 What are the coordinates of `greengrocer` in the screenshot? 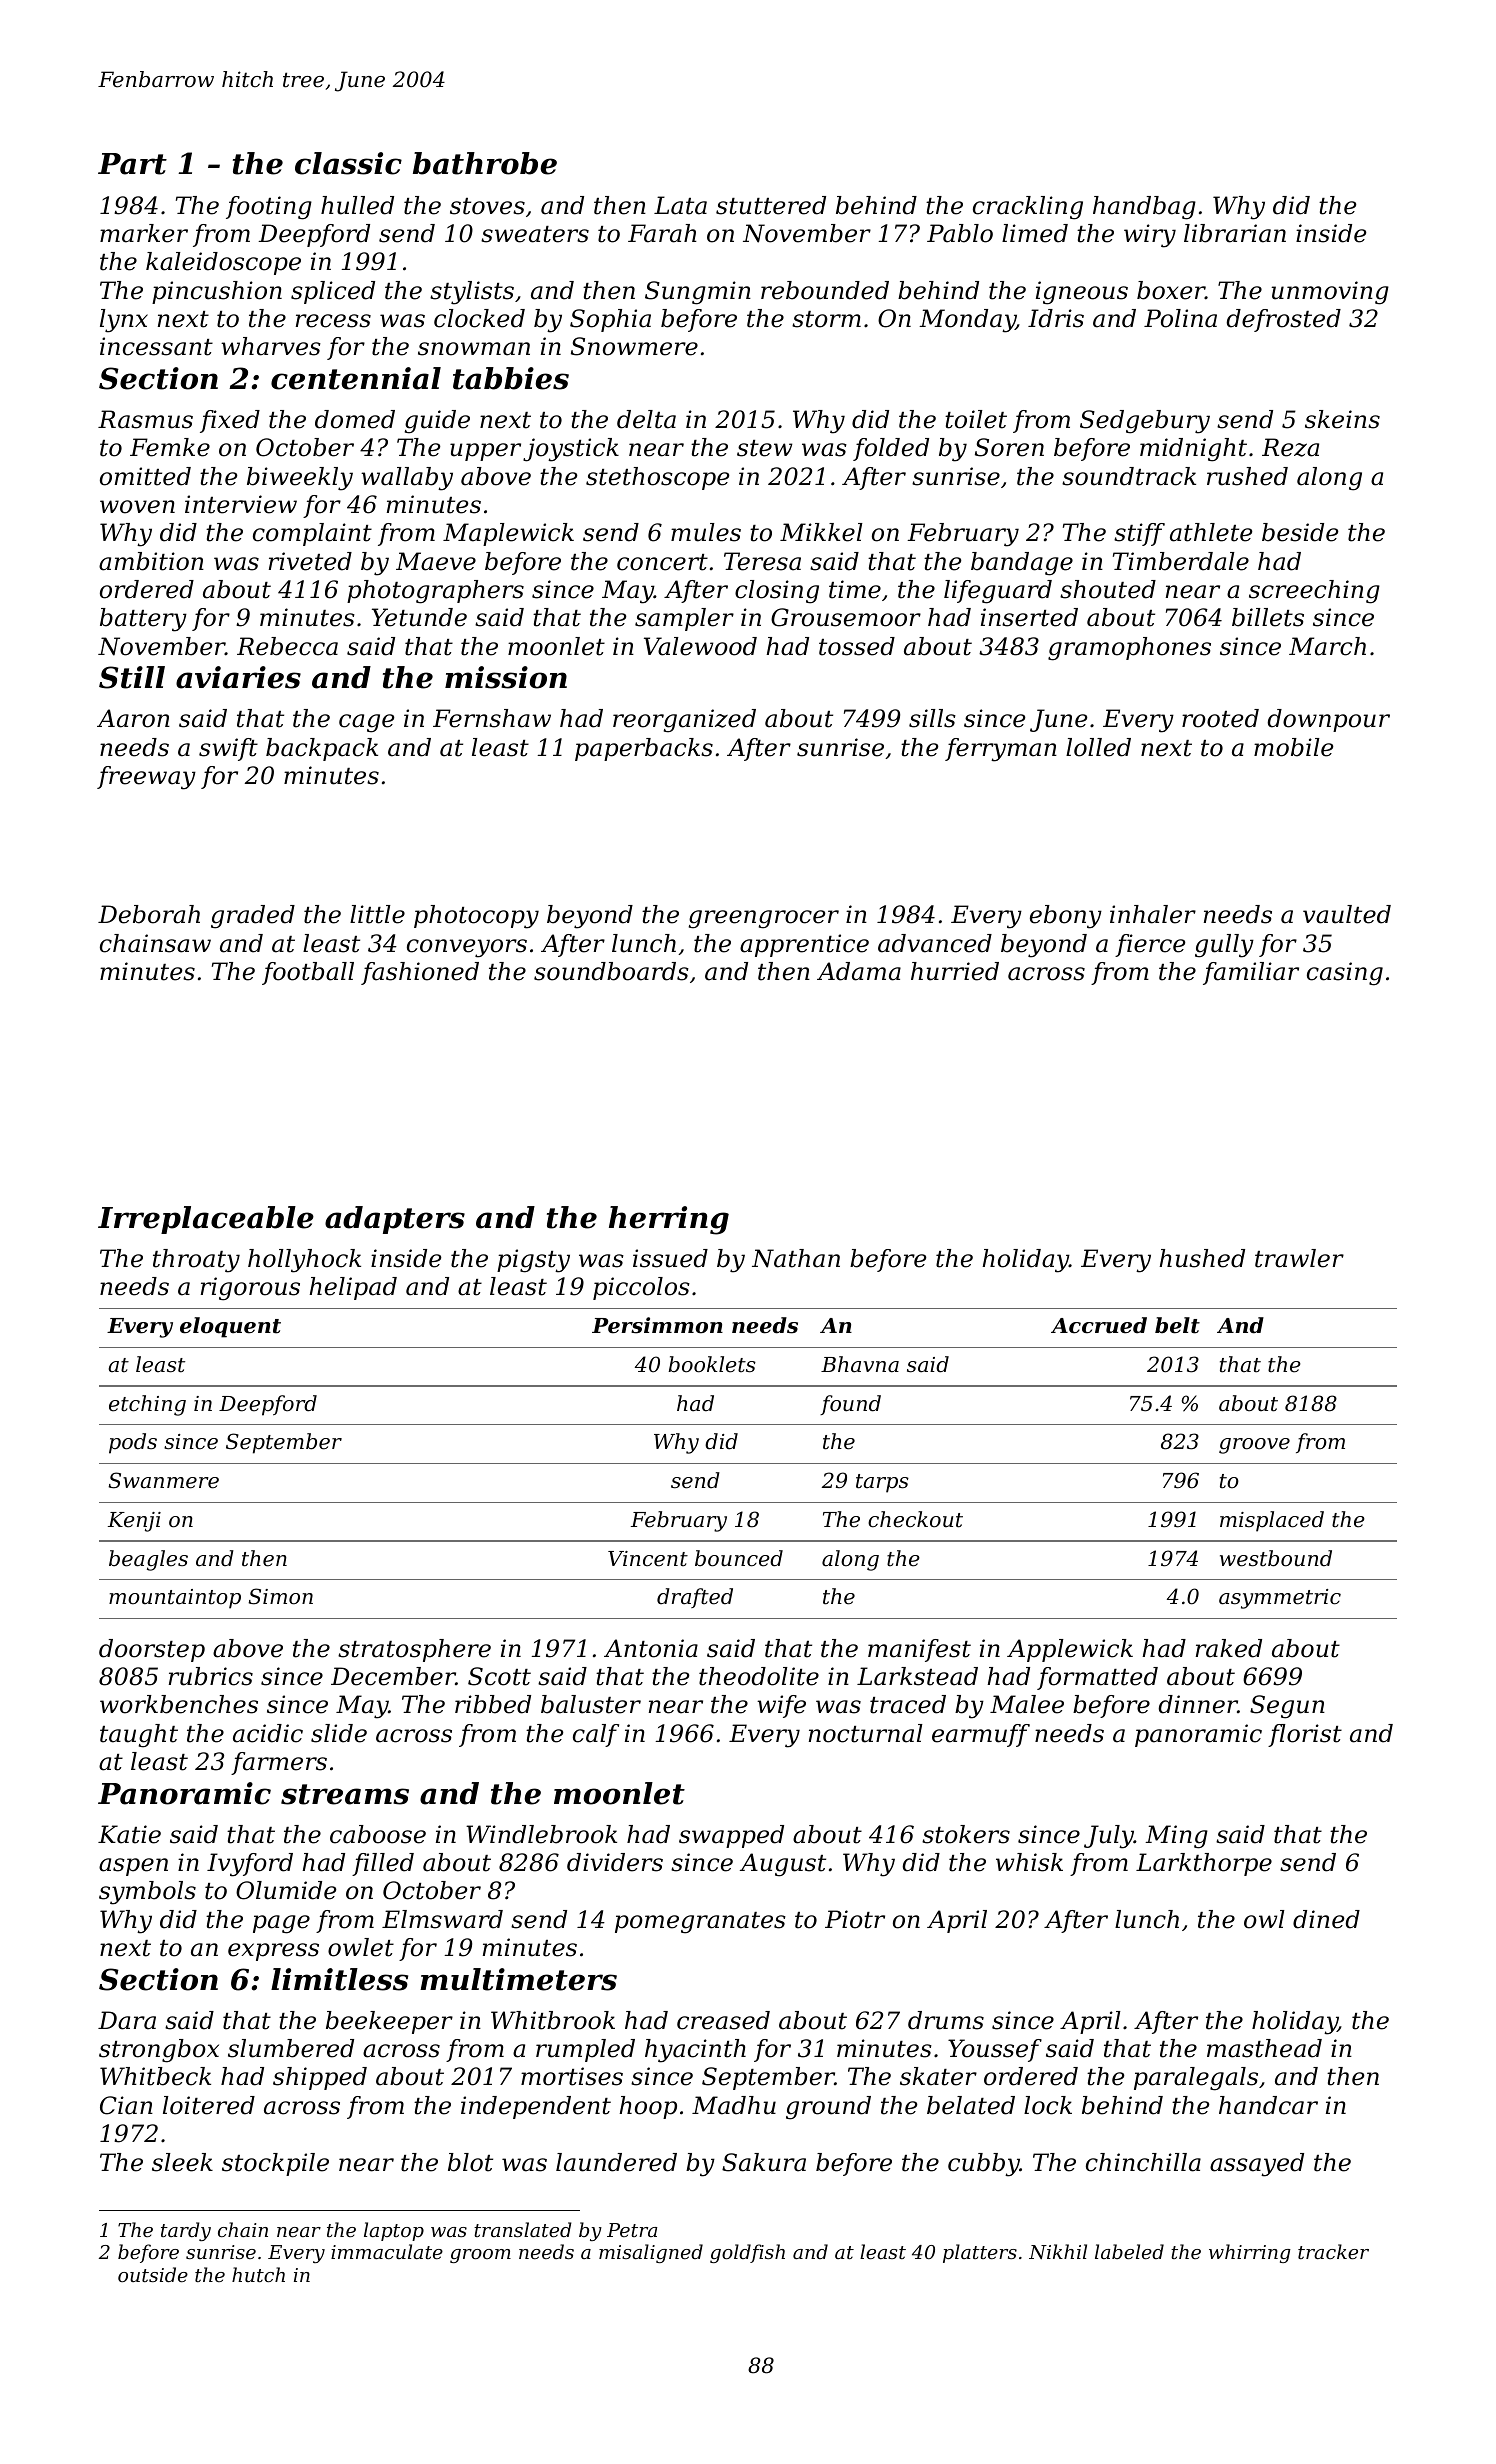 It's located at (764, 919).
